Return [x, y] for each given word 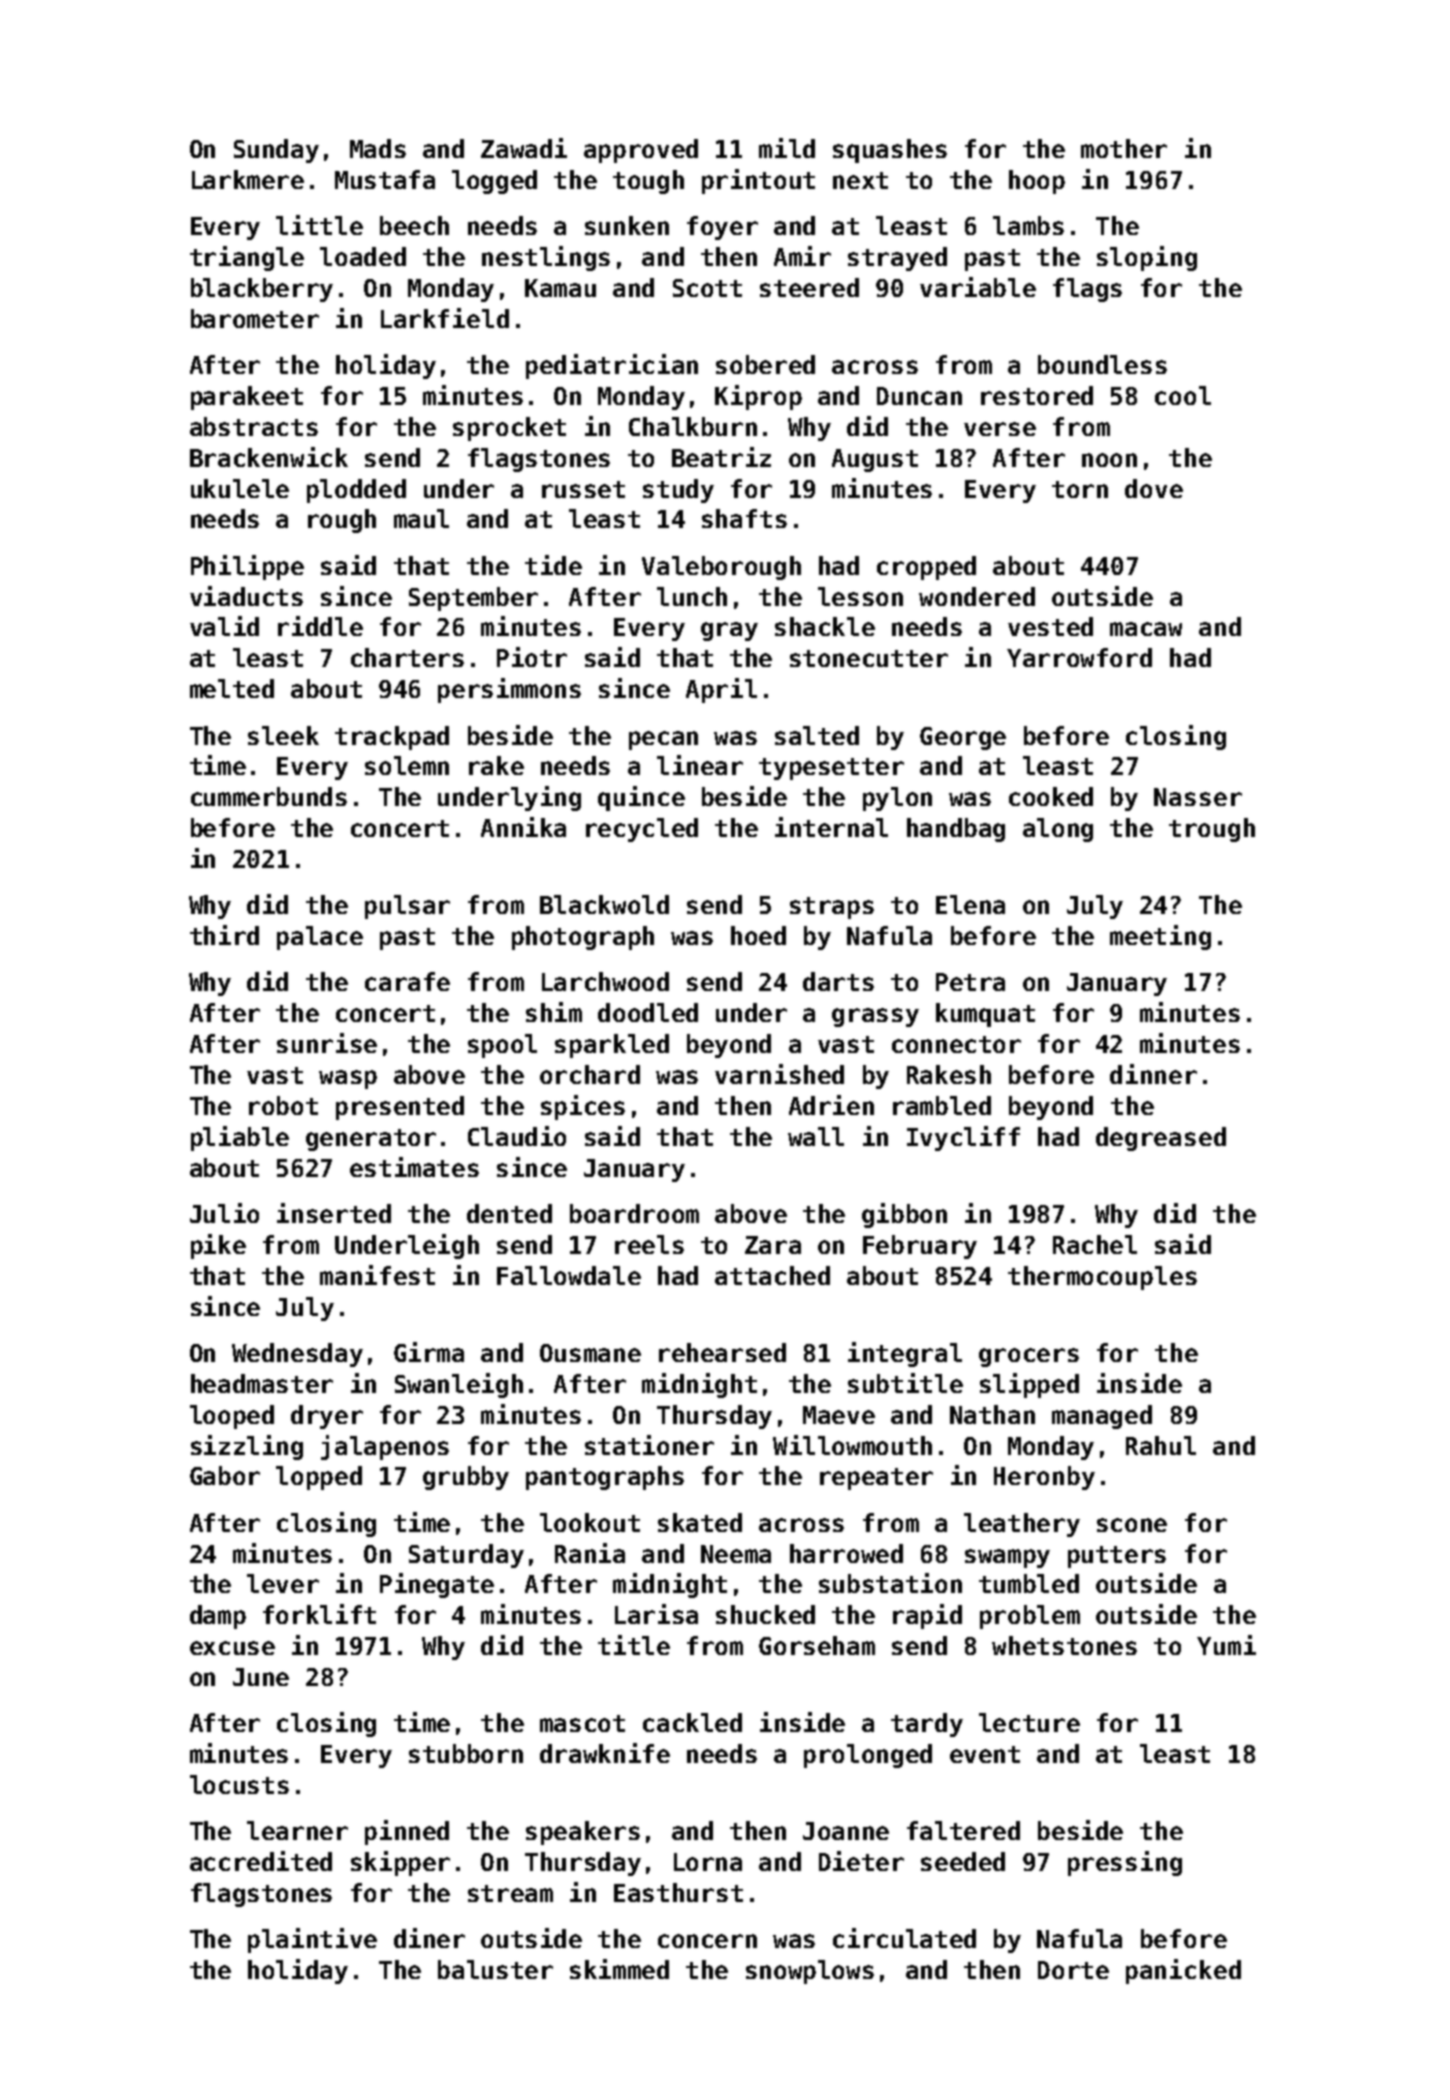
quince [641, 798]
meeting [1160, 937]
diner [429, 1938]
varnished [779, 1074]
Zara [773, 1245]
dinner [1153, 1074]
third [224, 935]
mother [1124, 148]
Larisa [656, 1614]
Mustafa [385, 179]
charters [407, 657]
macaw [1146, 629]
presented [400, 1108]
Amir [802, 256]
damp [218, 1617]
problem [1030, 1617]
